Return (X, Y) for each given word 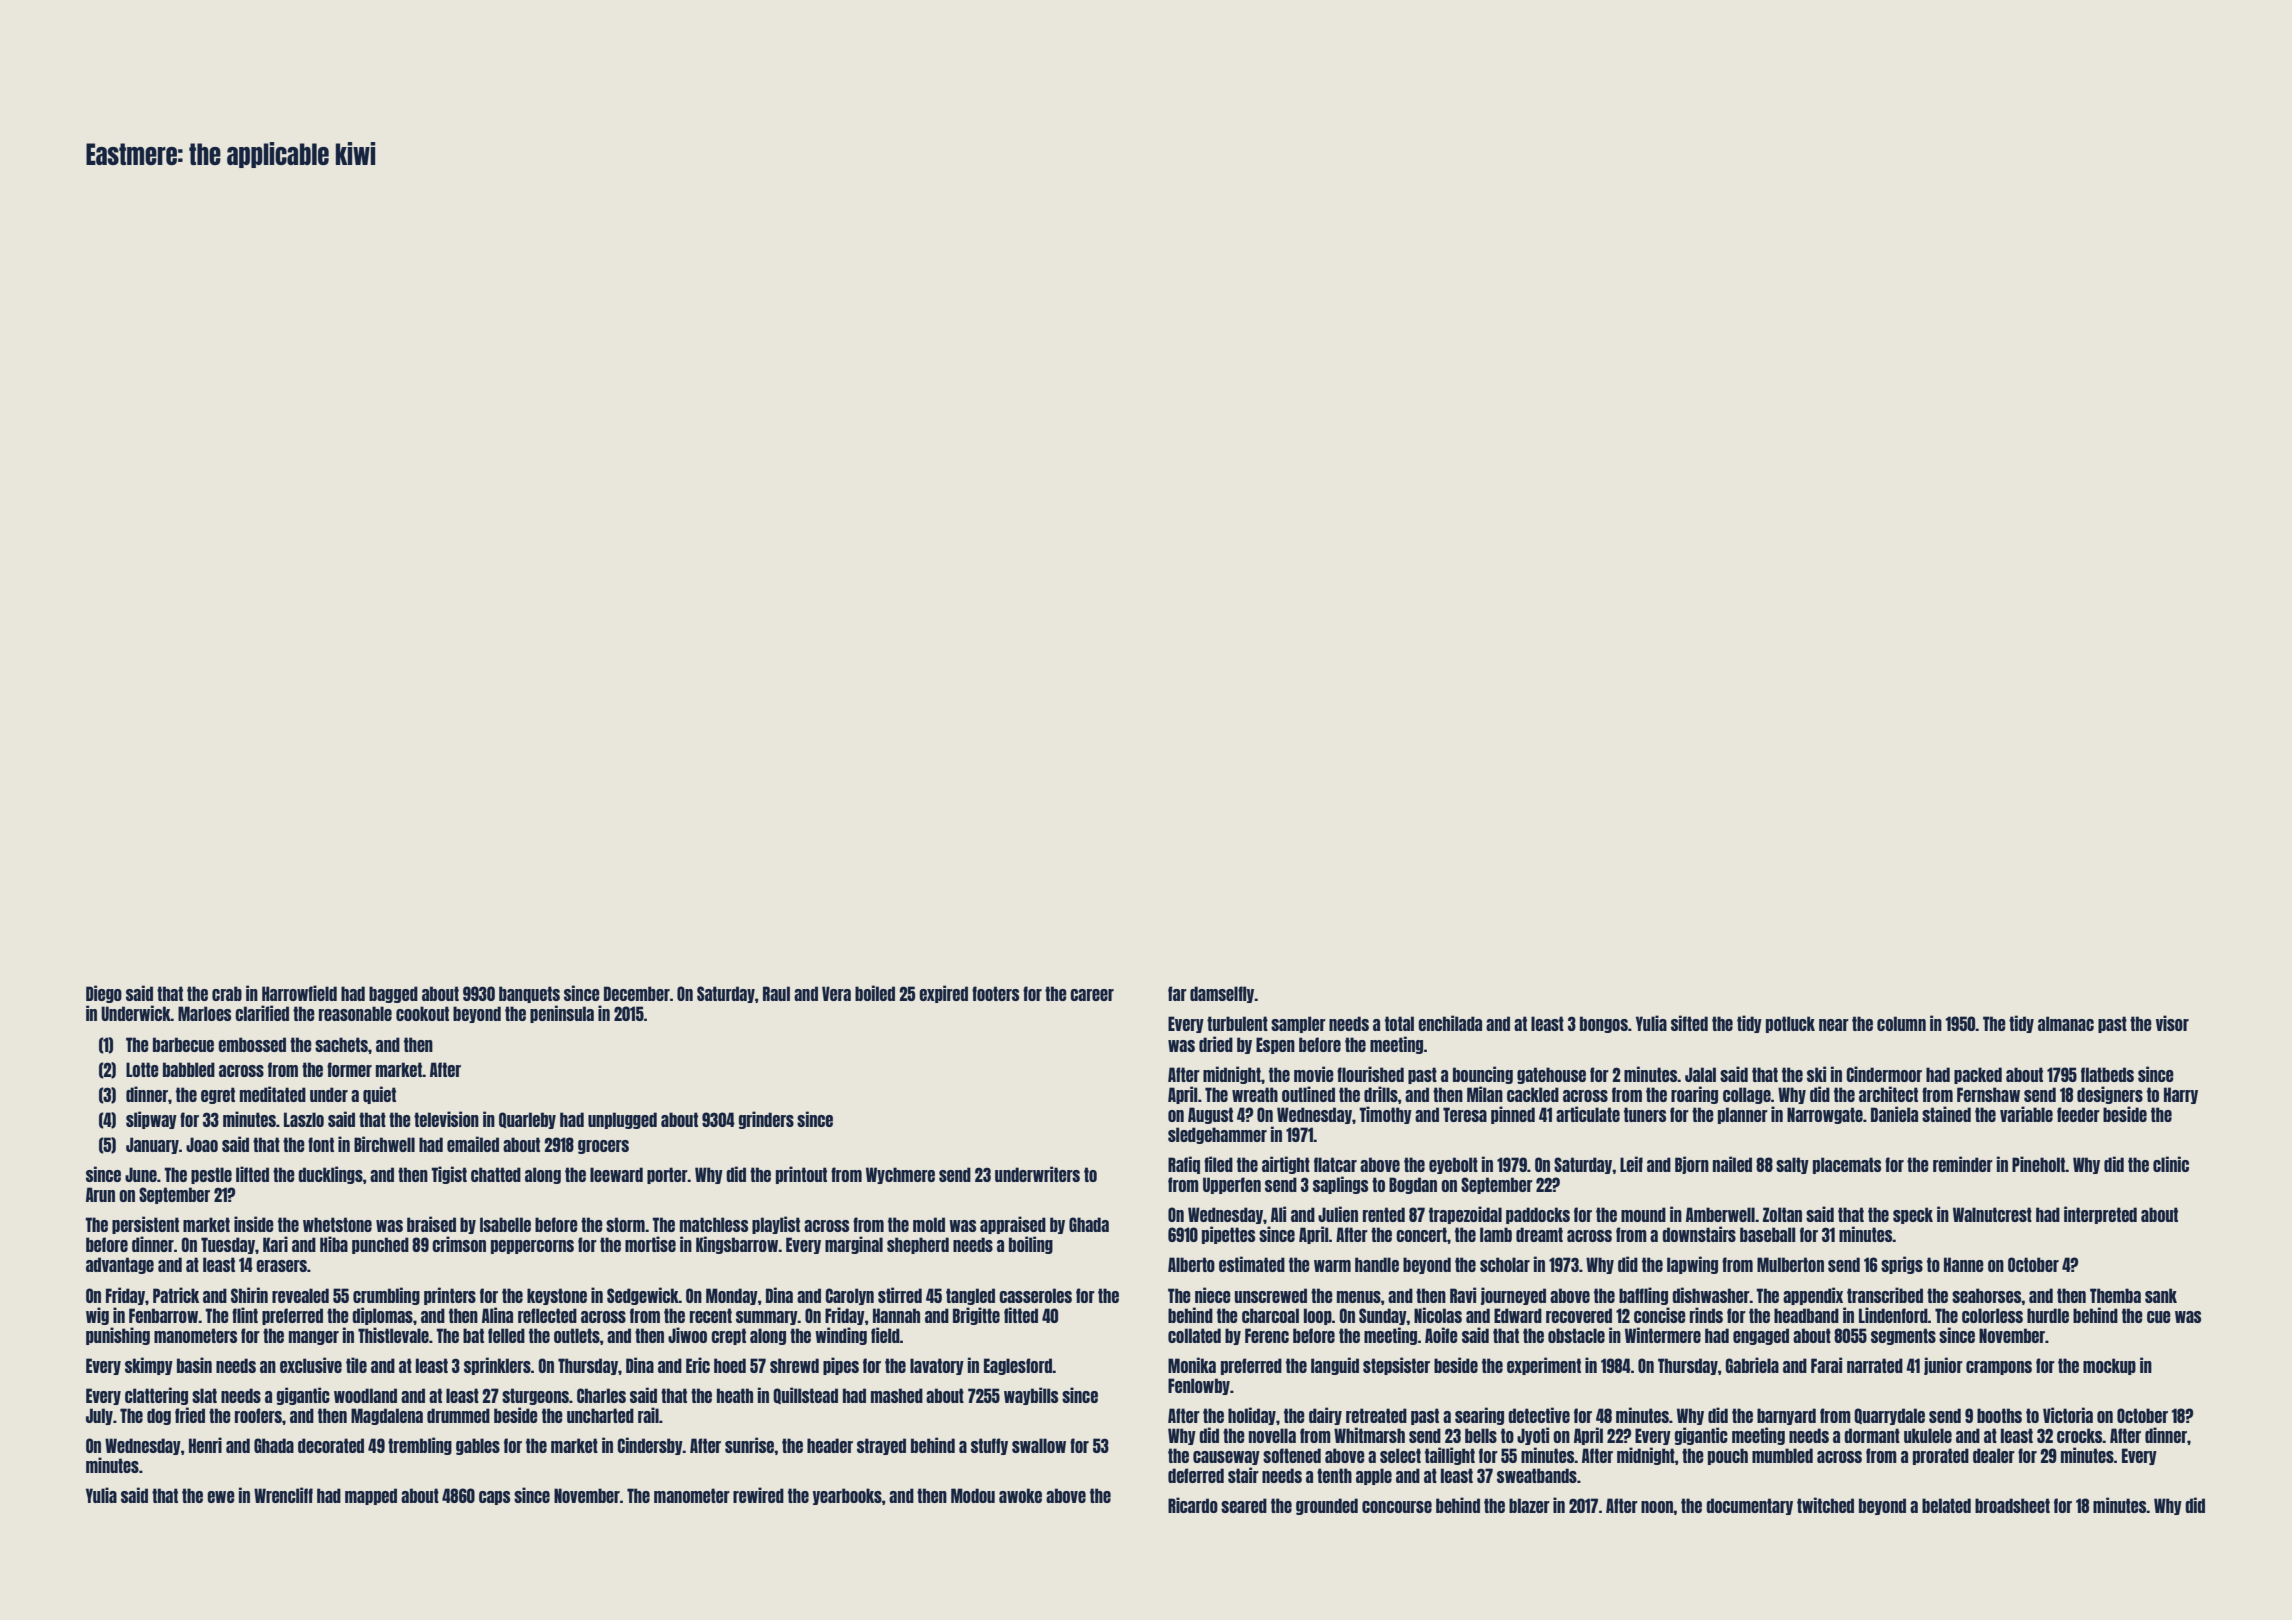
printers (450, 1296)
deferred (1196, 1475)
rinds (1706, 1315)
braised (431, 1224)
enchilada (1450, 1023)
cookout (422, 1013)
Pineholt (2039, 1164)
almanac (2066, 1023)
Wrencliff (283, 1495)
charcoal (1270, 1315)
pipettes (1228, 1235)
